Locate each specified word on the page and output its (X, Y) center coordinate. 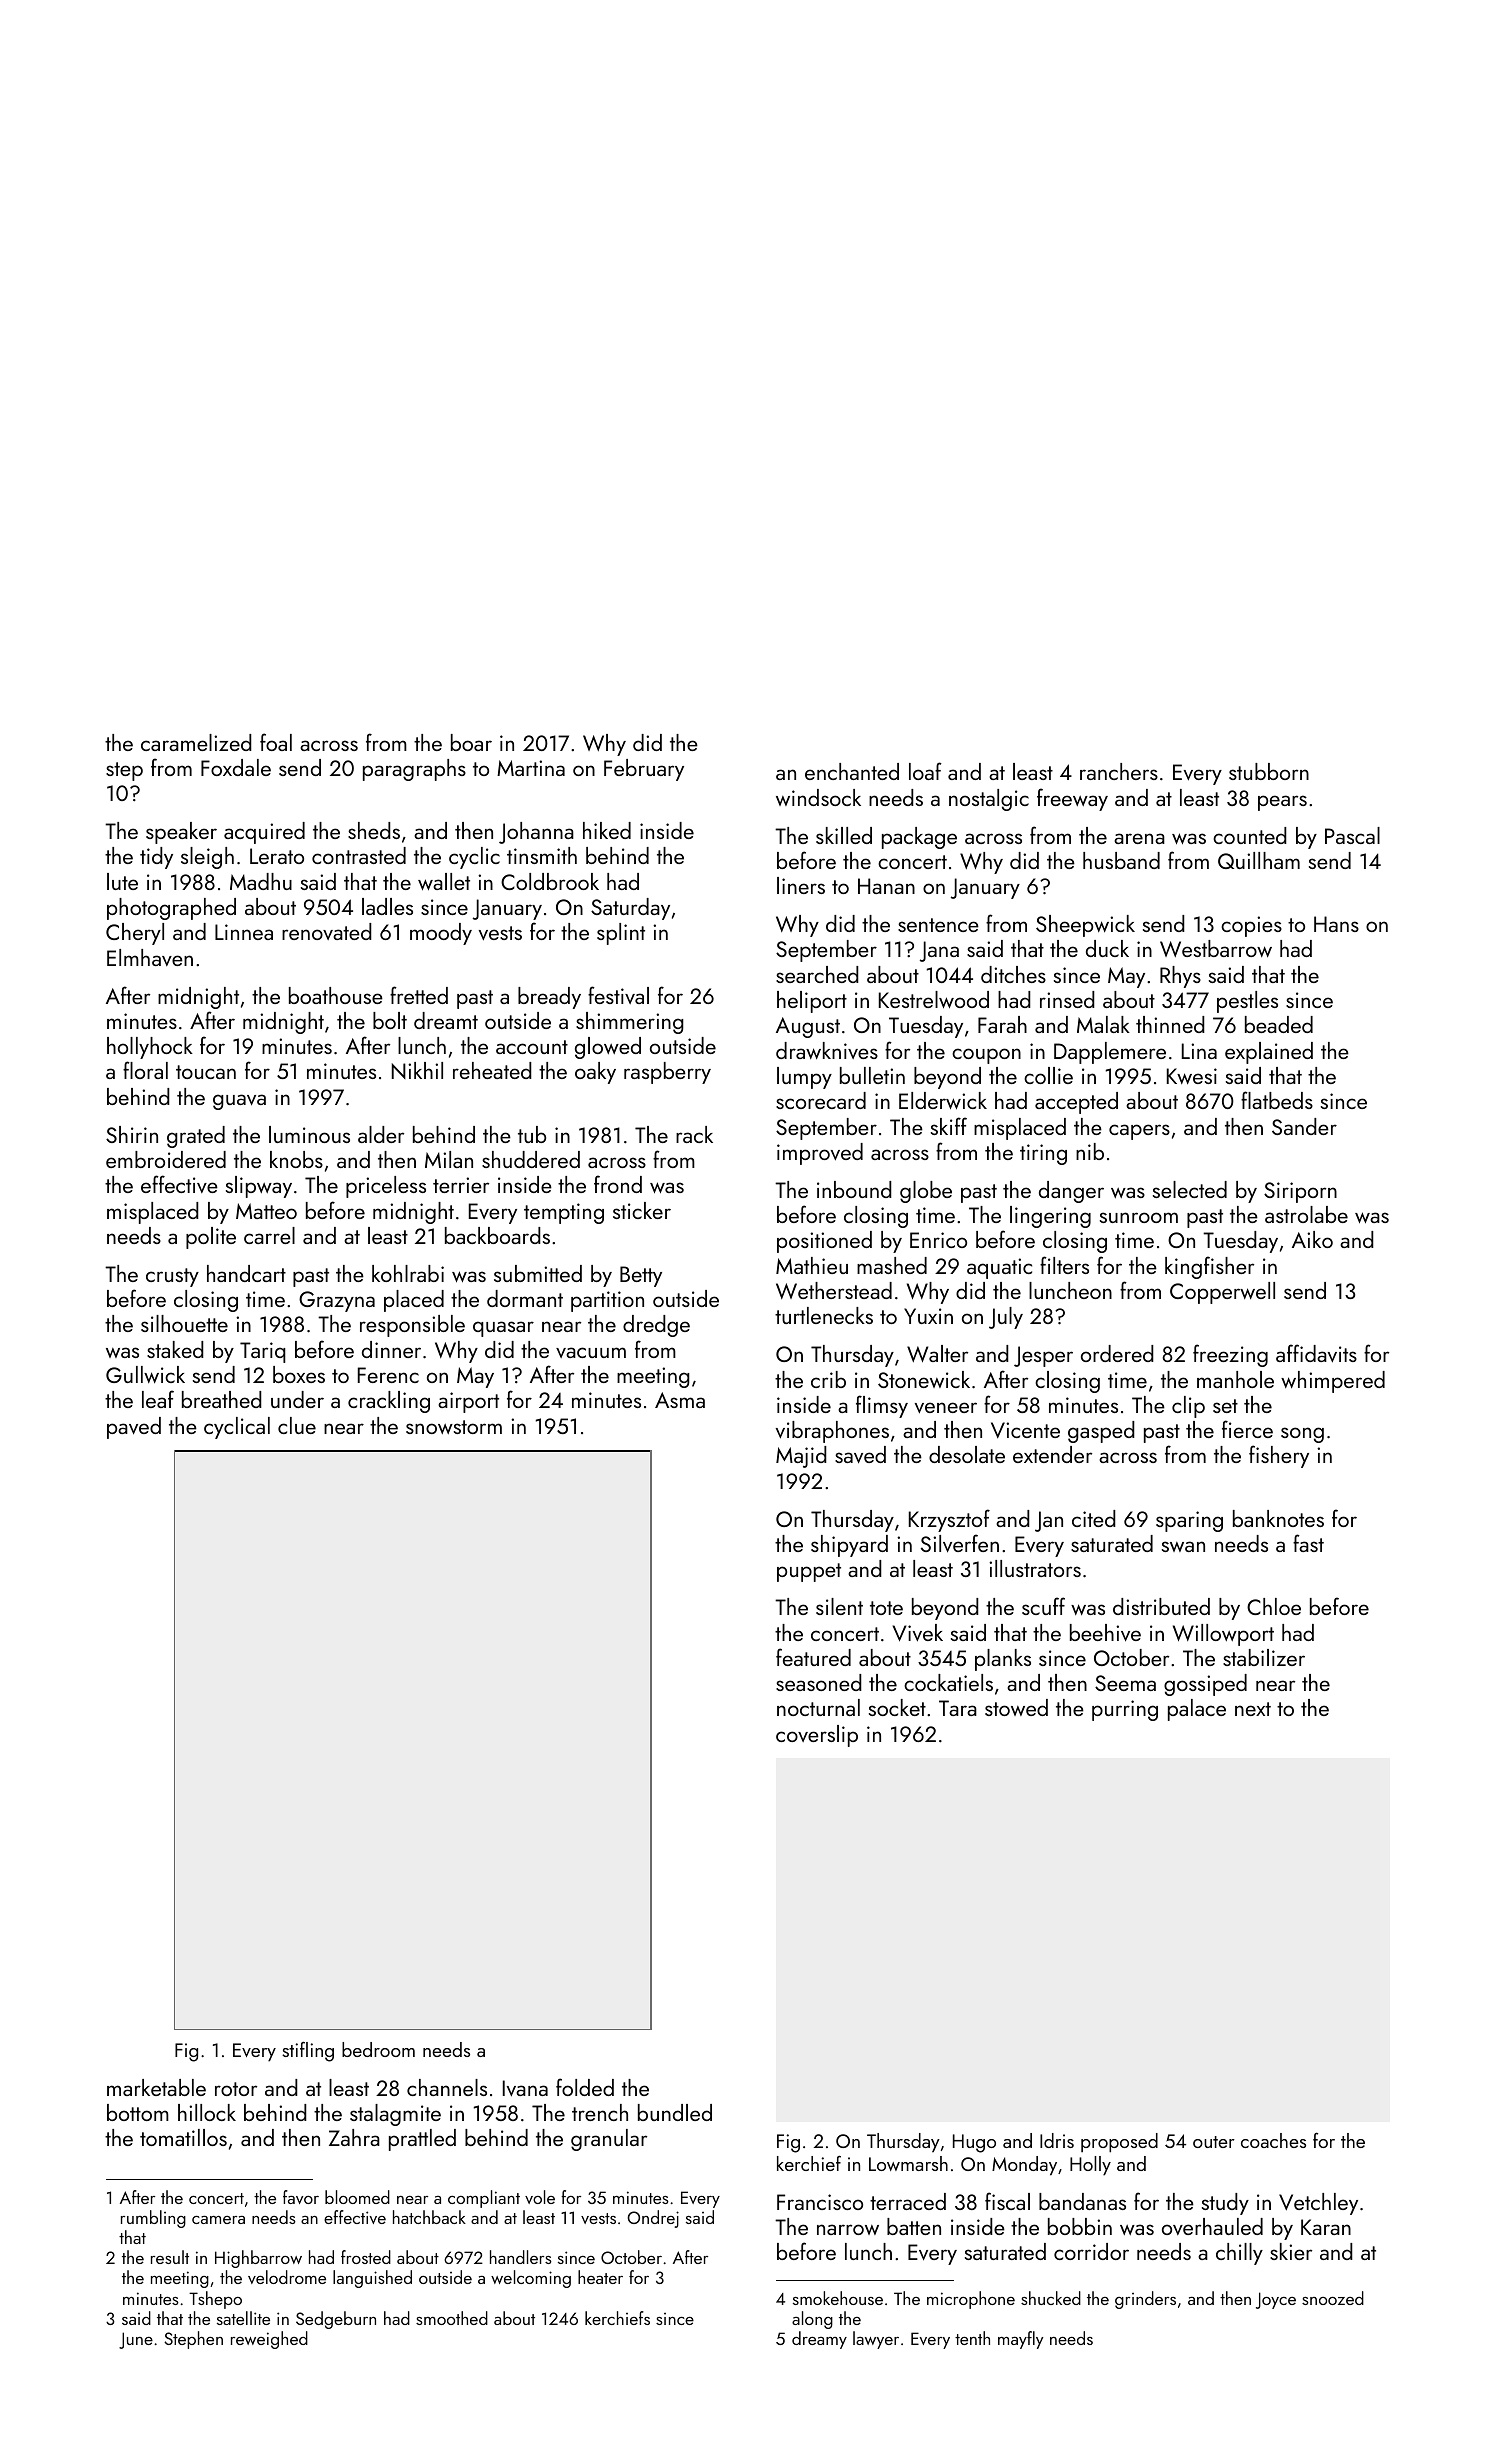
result (170, 2257)
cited (1094, 1518)
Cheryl (135, 934)
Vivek (918, 1633)
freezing (1230, 1355)
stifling (308, 2051)
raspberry (667, 1073)
